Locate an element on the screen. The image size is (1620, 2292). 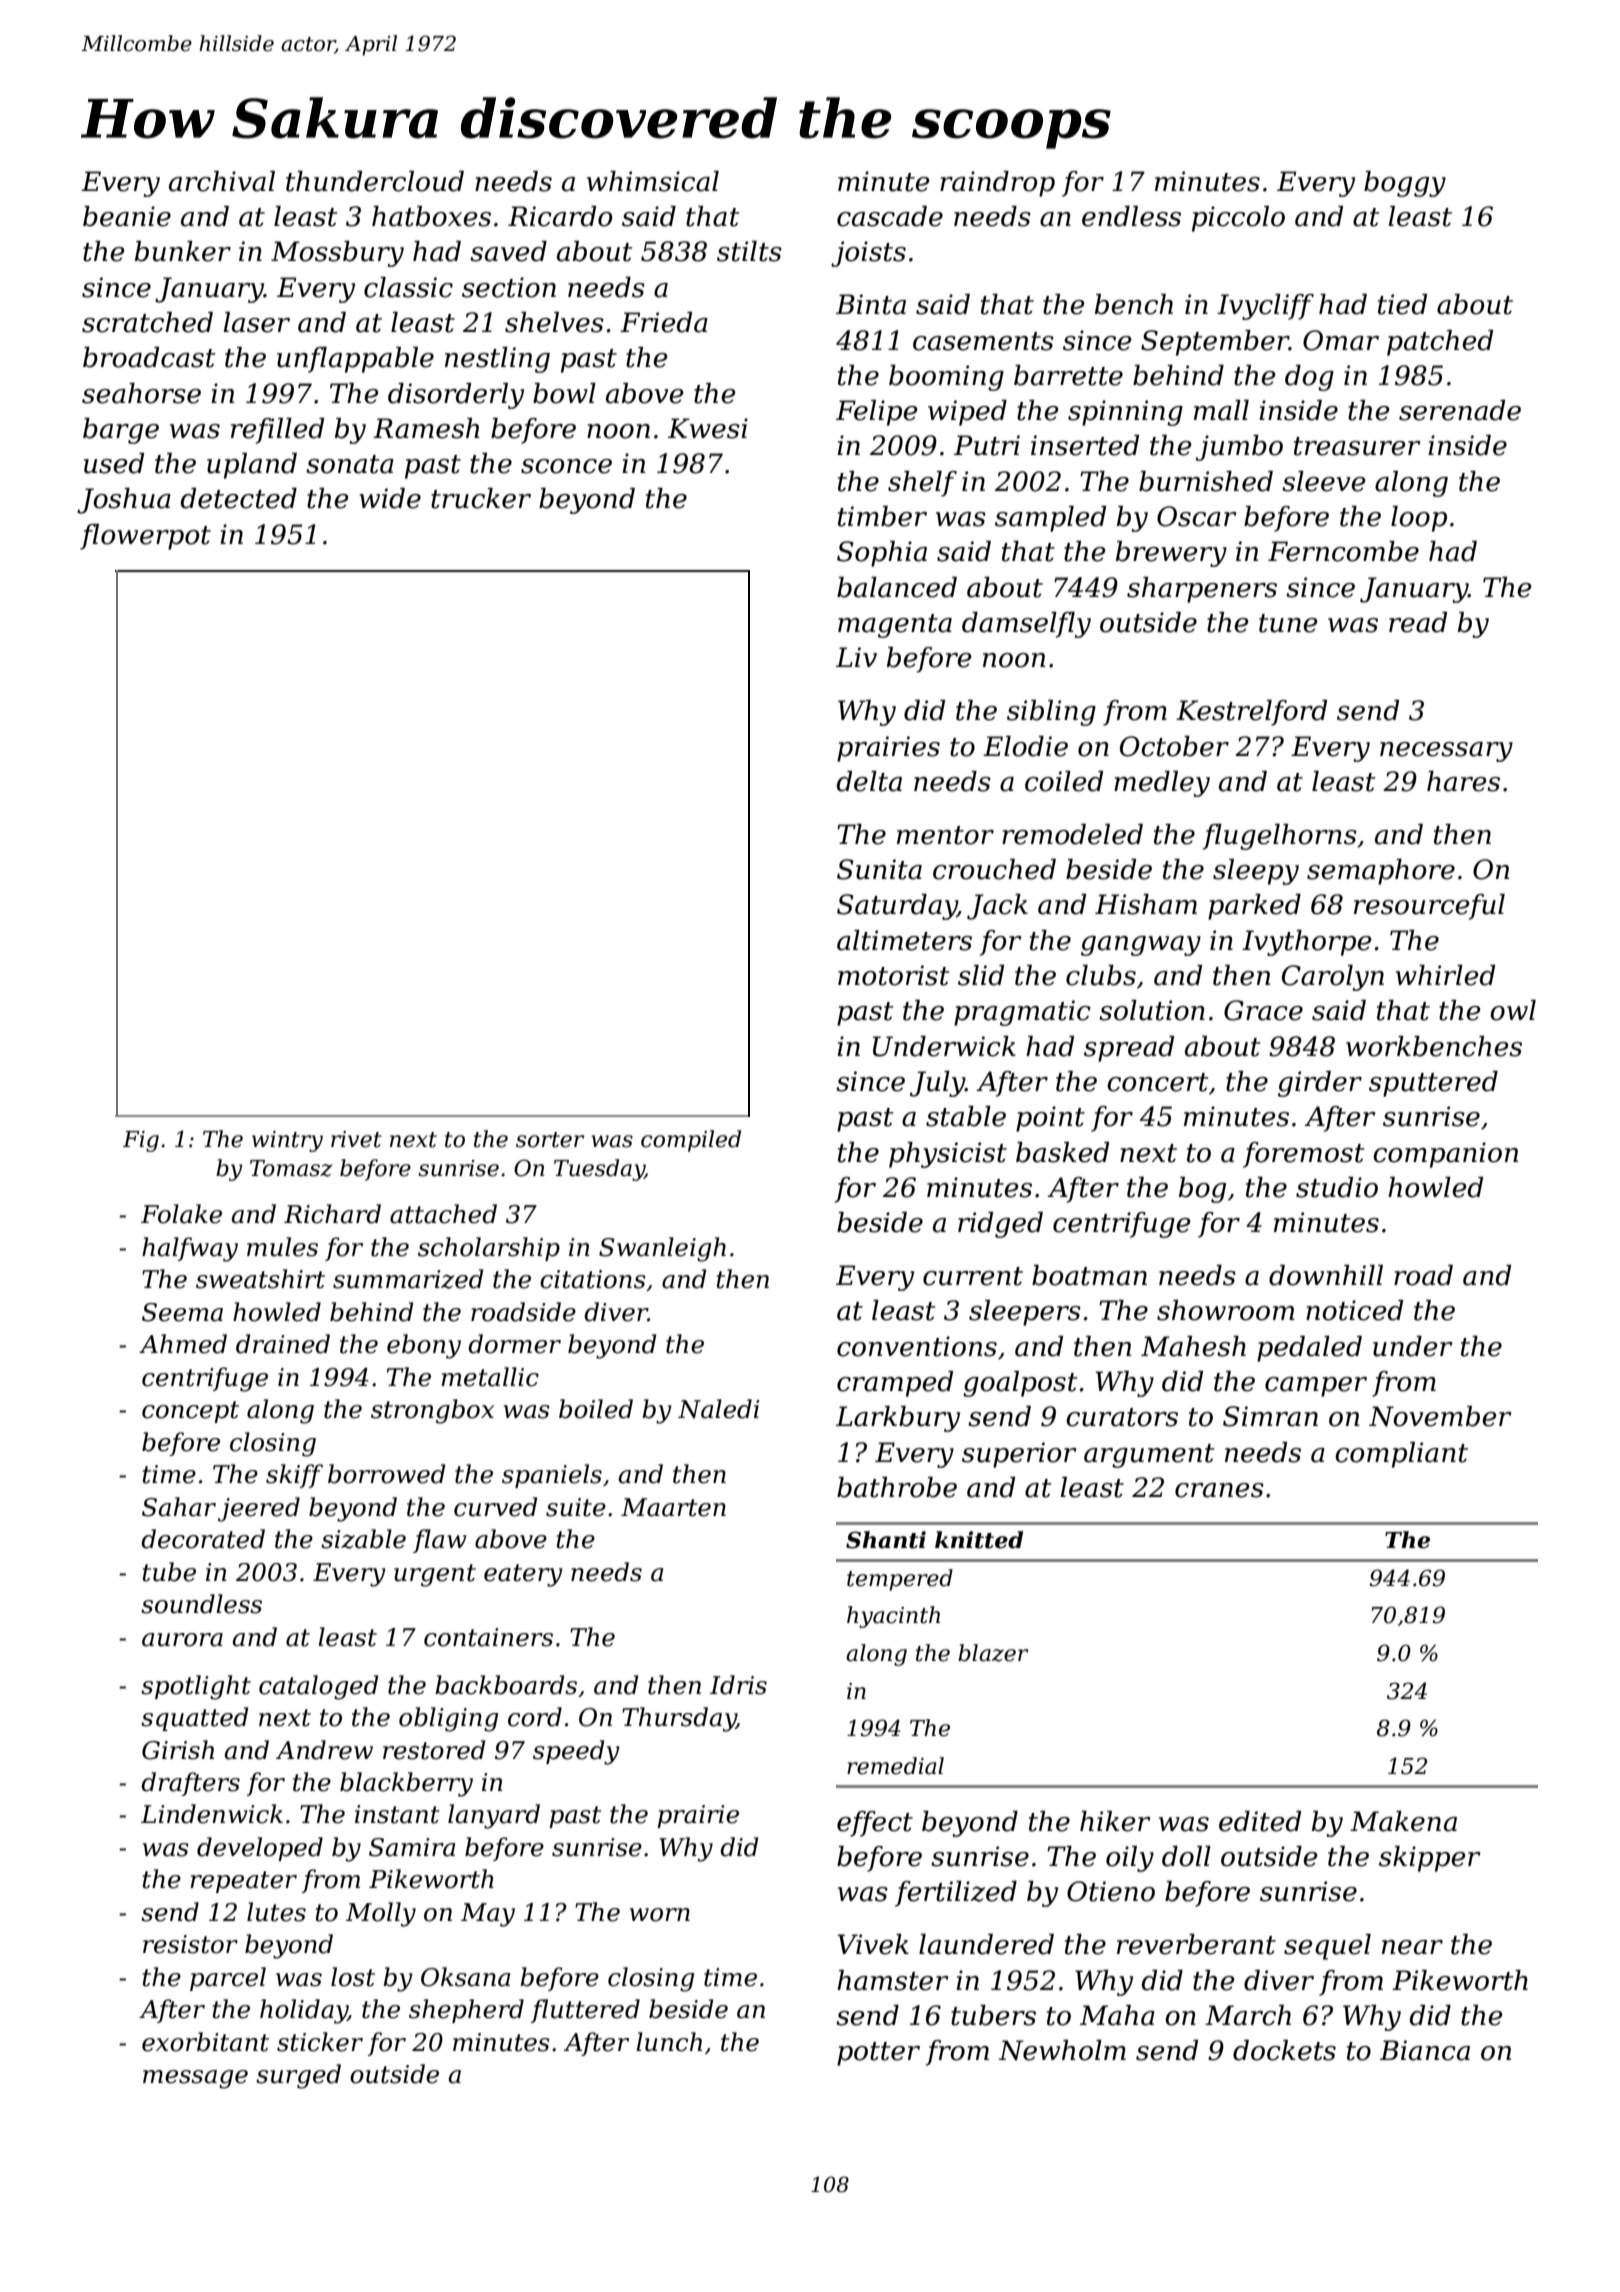
parked is located at coordinates (1254, 907).
